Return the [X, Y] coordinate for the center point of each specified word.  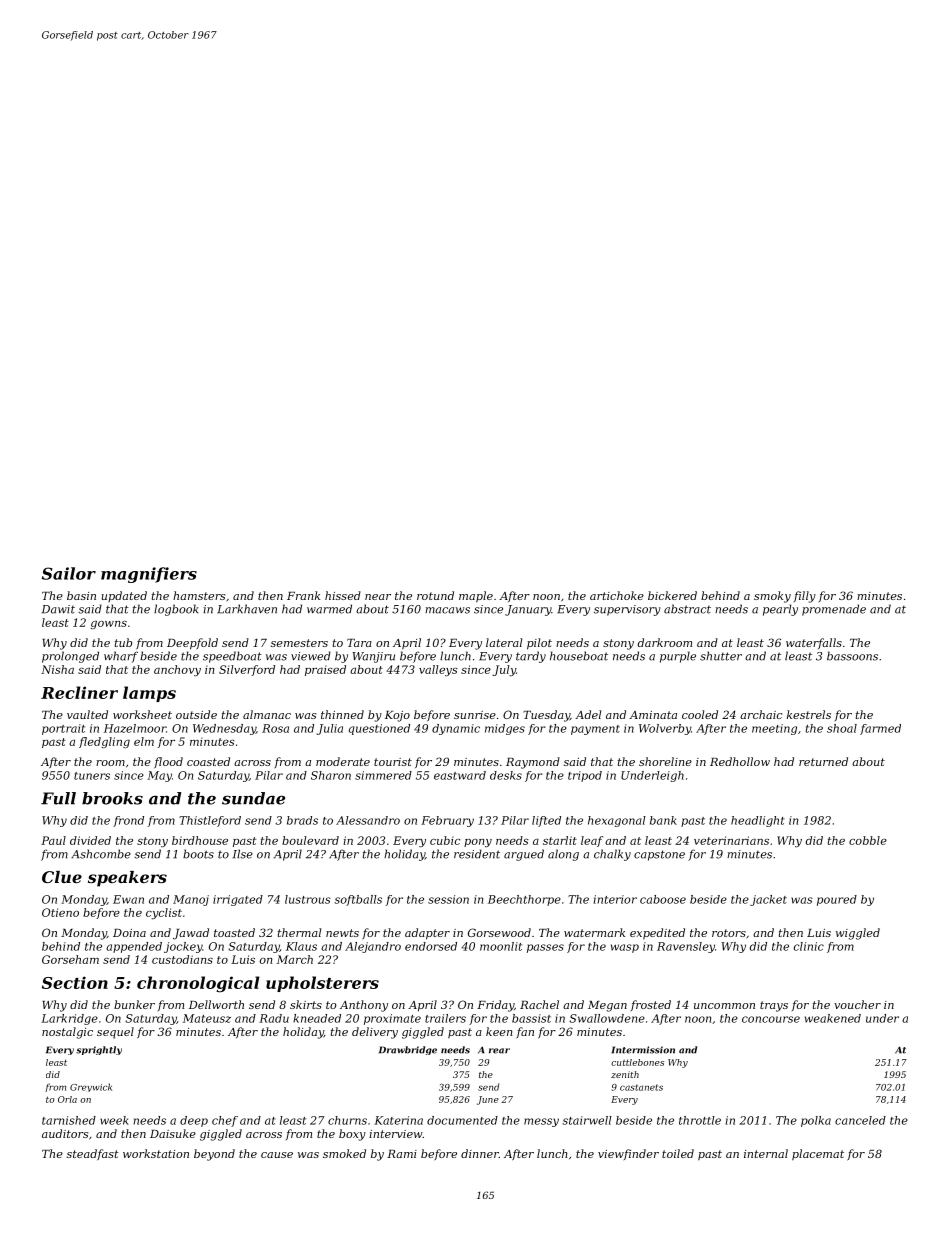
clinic [809, 946]
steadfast [93, 1154]
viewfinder [628, 1154]
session [448, 899]
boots [198, 854]
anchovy [177, 670]
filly [805, 597]
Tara [359, 643]
